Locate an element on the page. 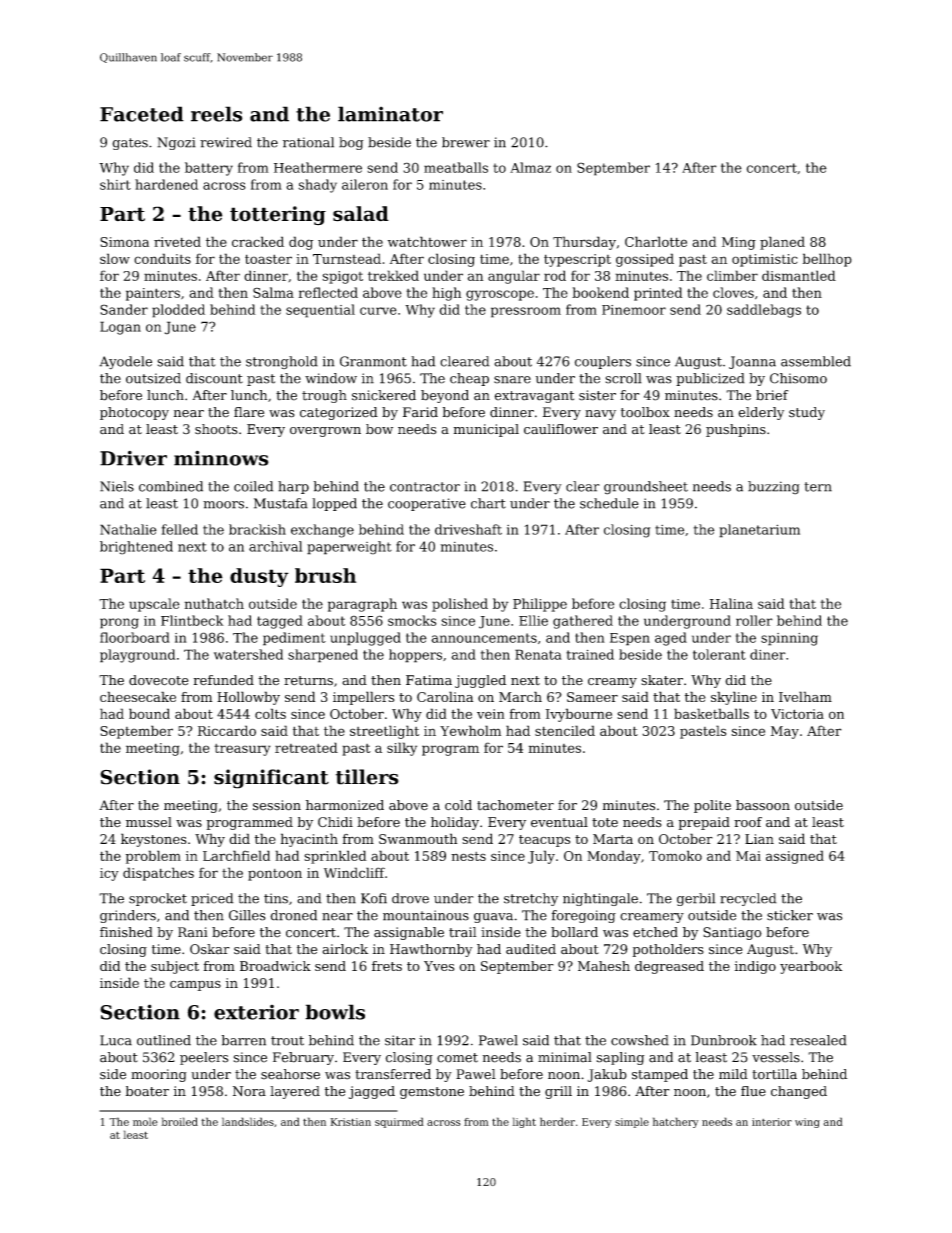 The image size is (952, 1233). shady is located at coordinates (317, 186).
